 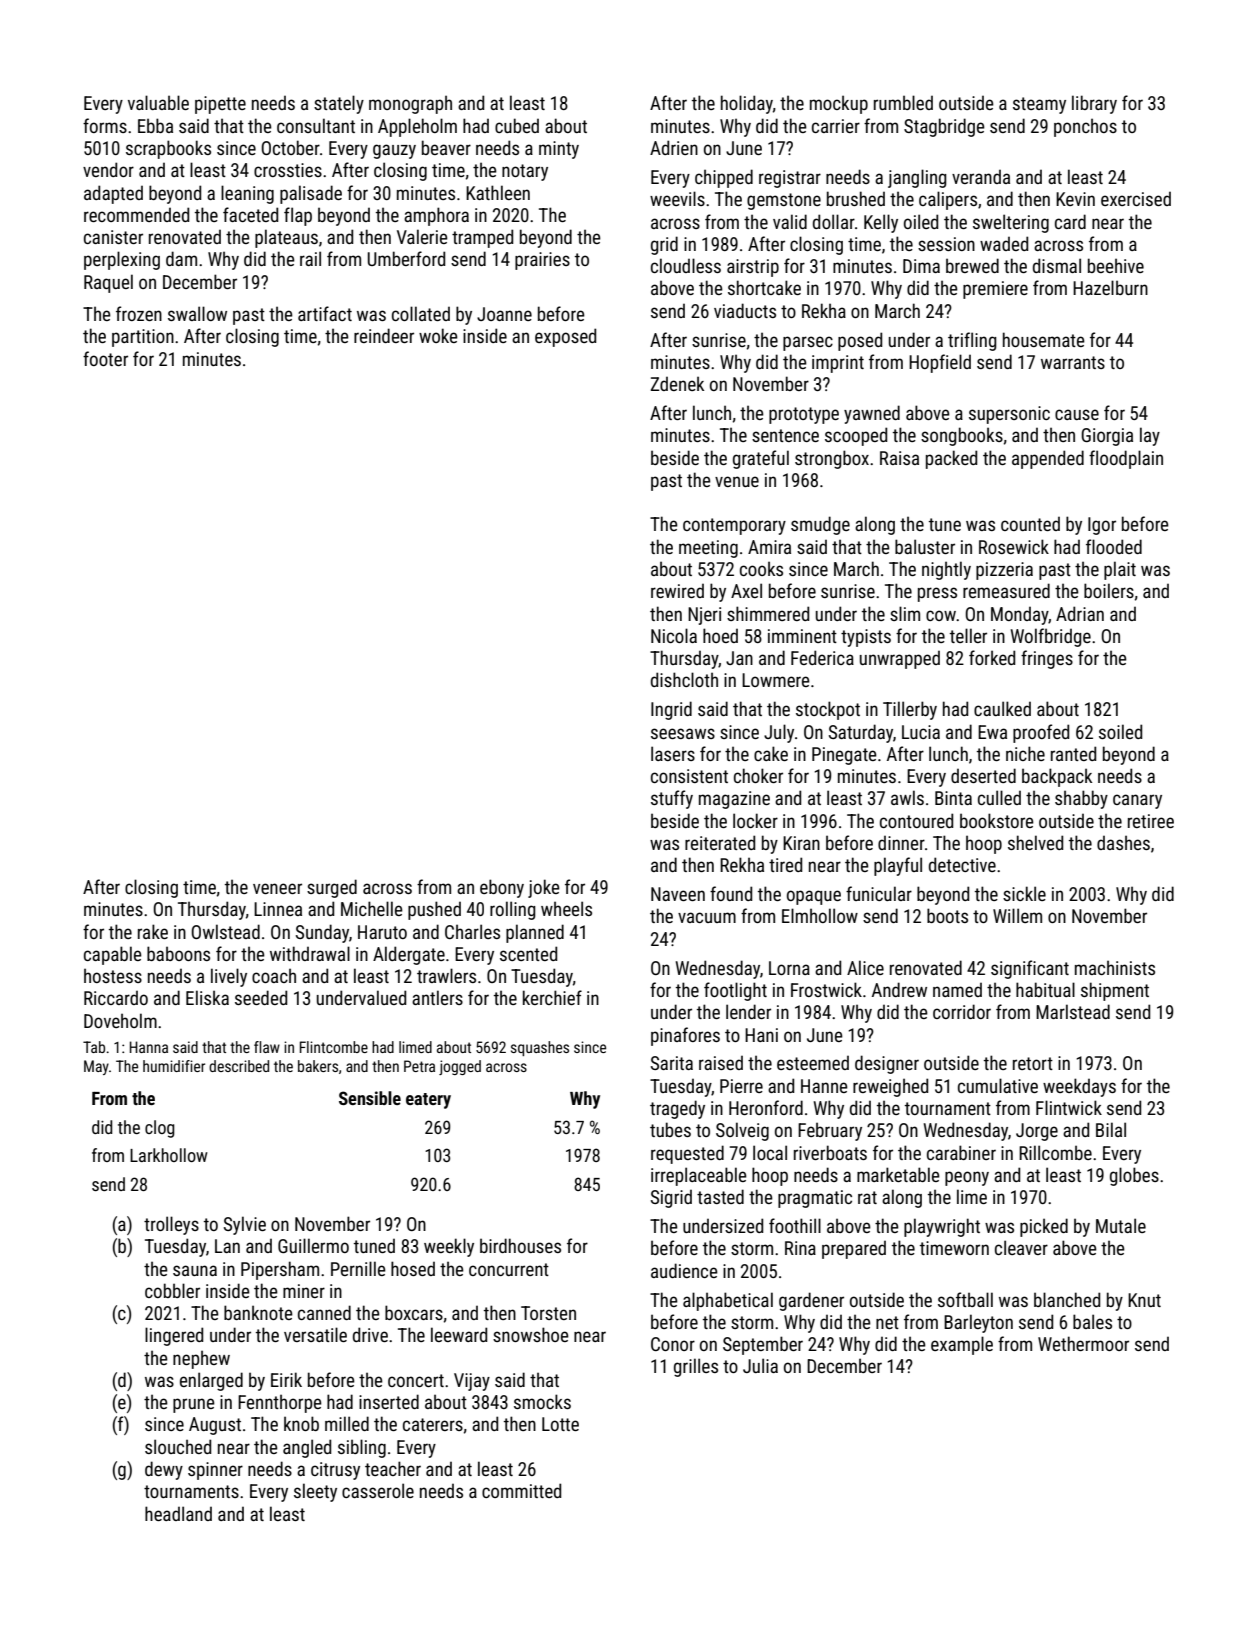 What do you see at coordinates (724, 178) in the screenshot?
I see `chipped` at bounding box center [724, 178].
